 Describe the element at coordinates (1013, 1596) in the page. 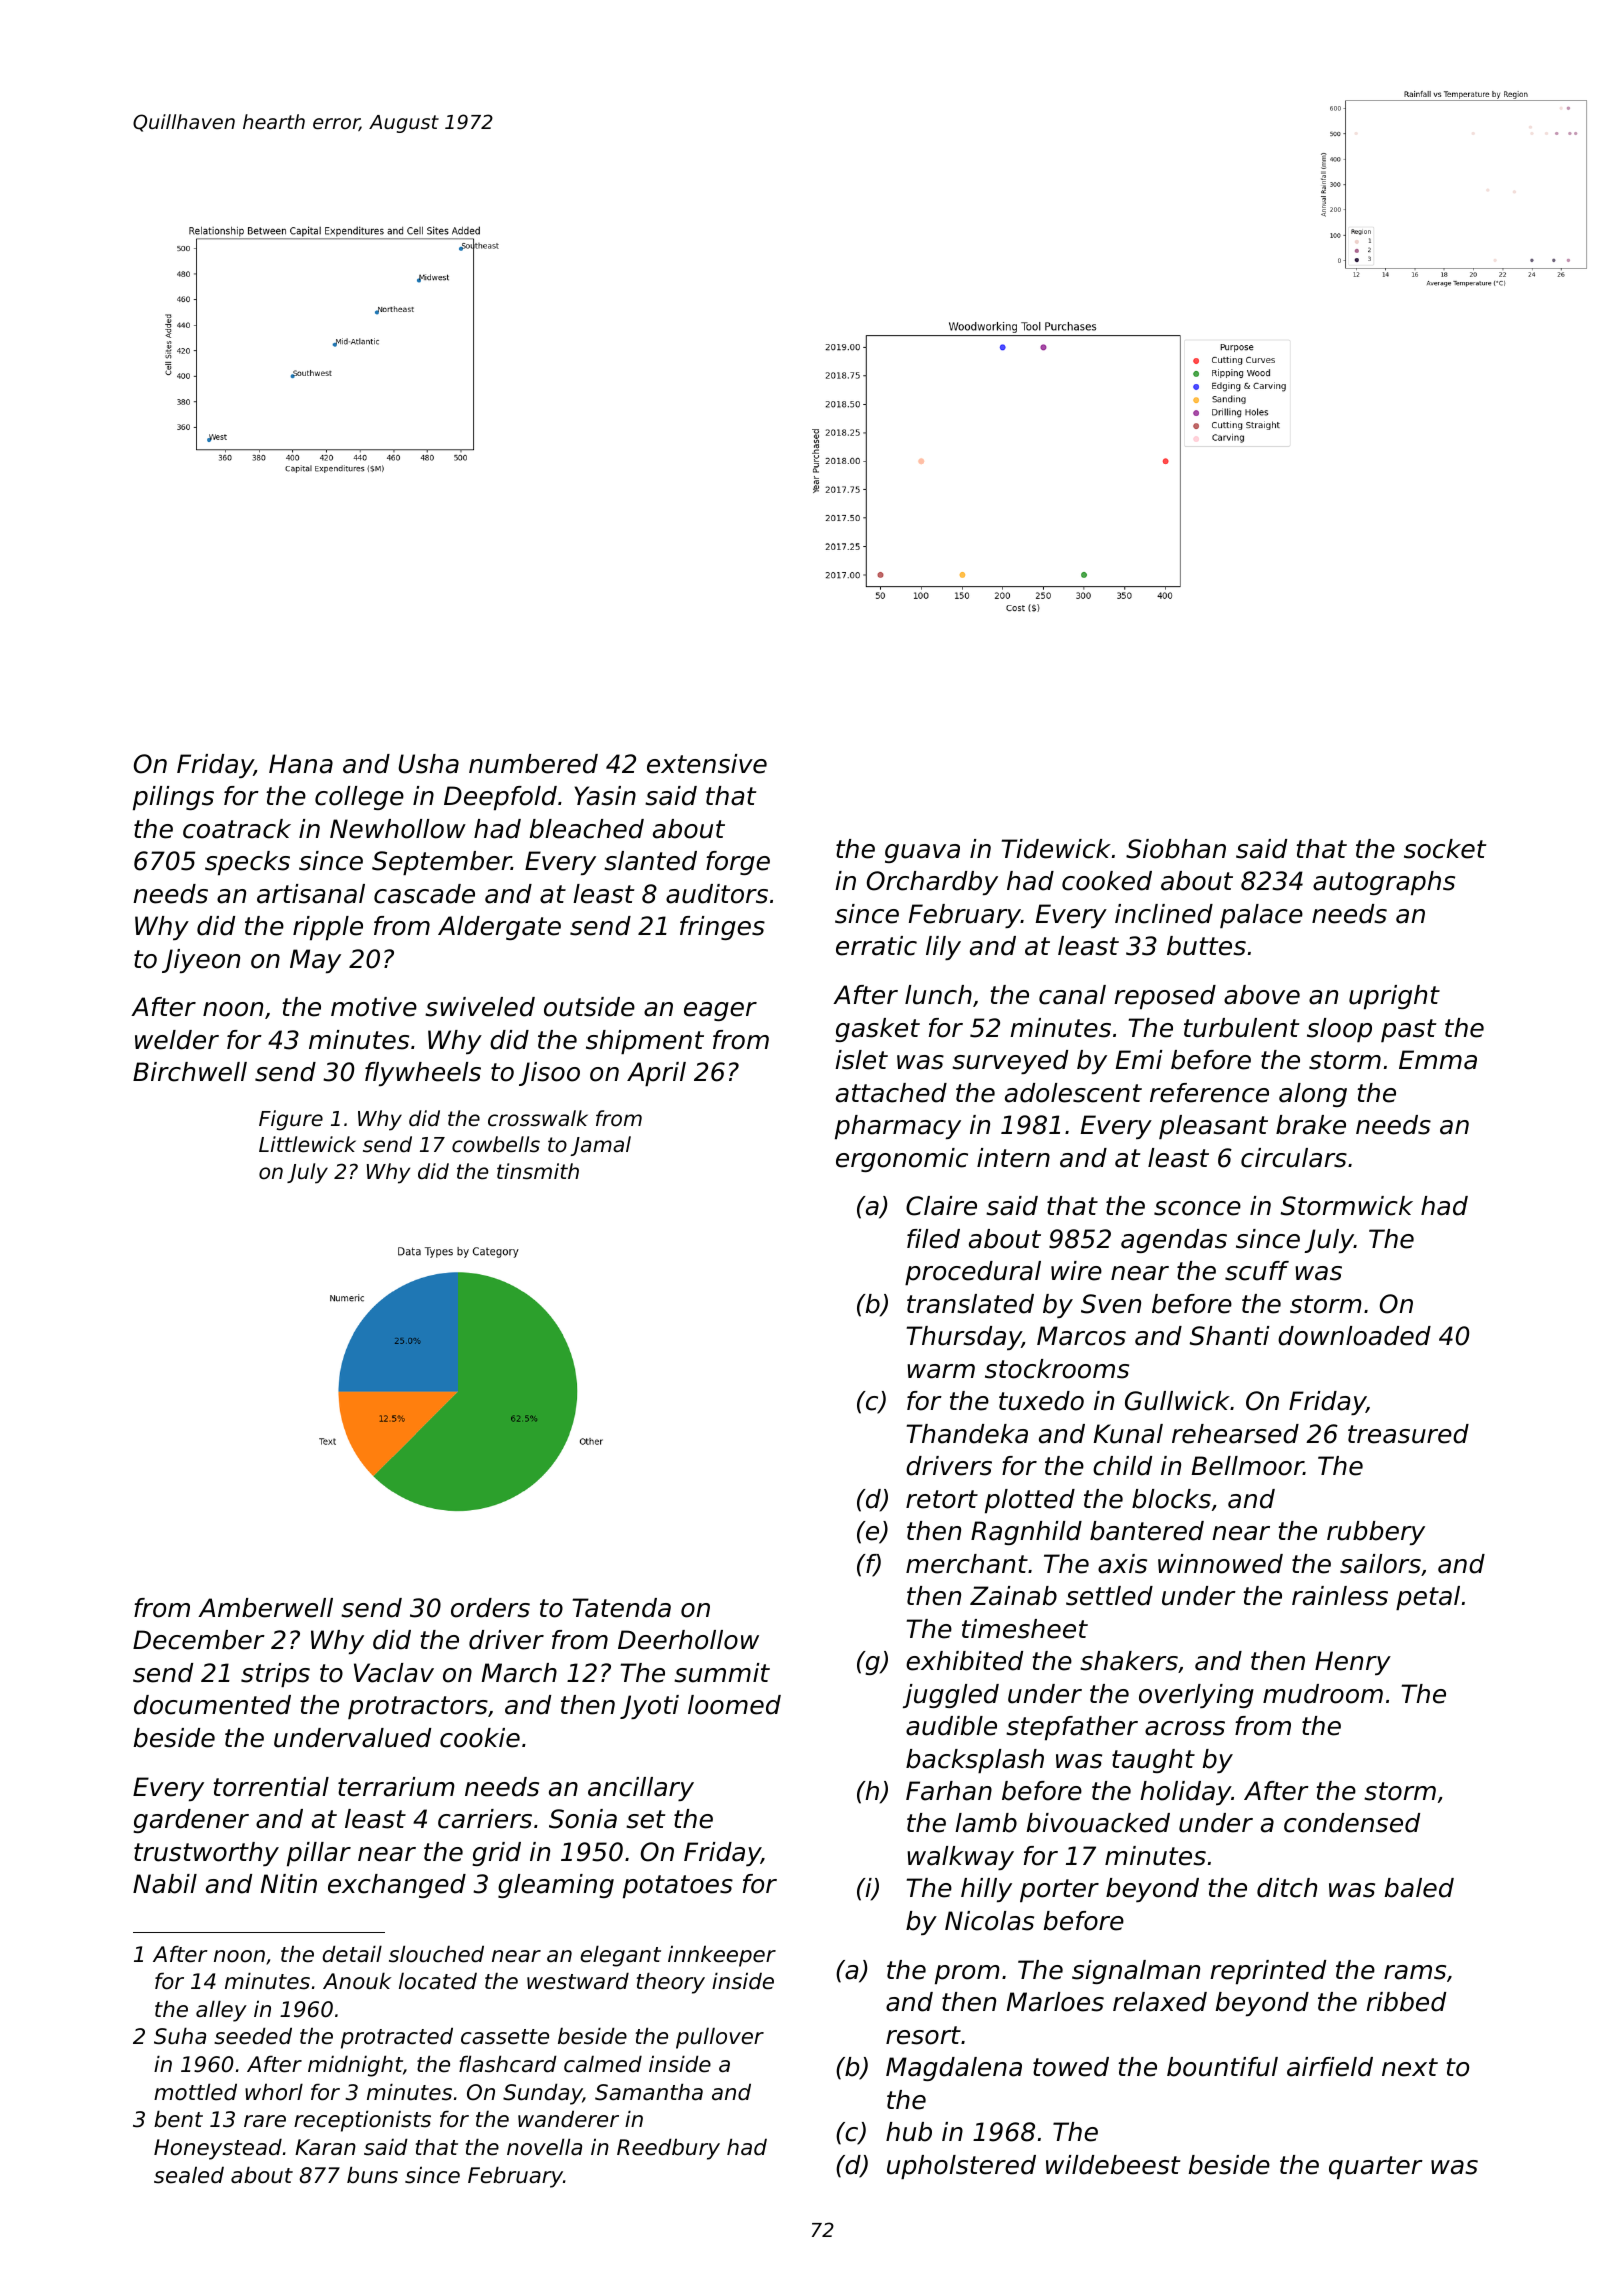

I see `Zainab` at that location.
